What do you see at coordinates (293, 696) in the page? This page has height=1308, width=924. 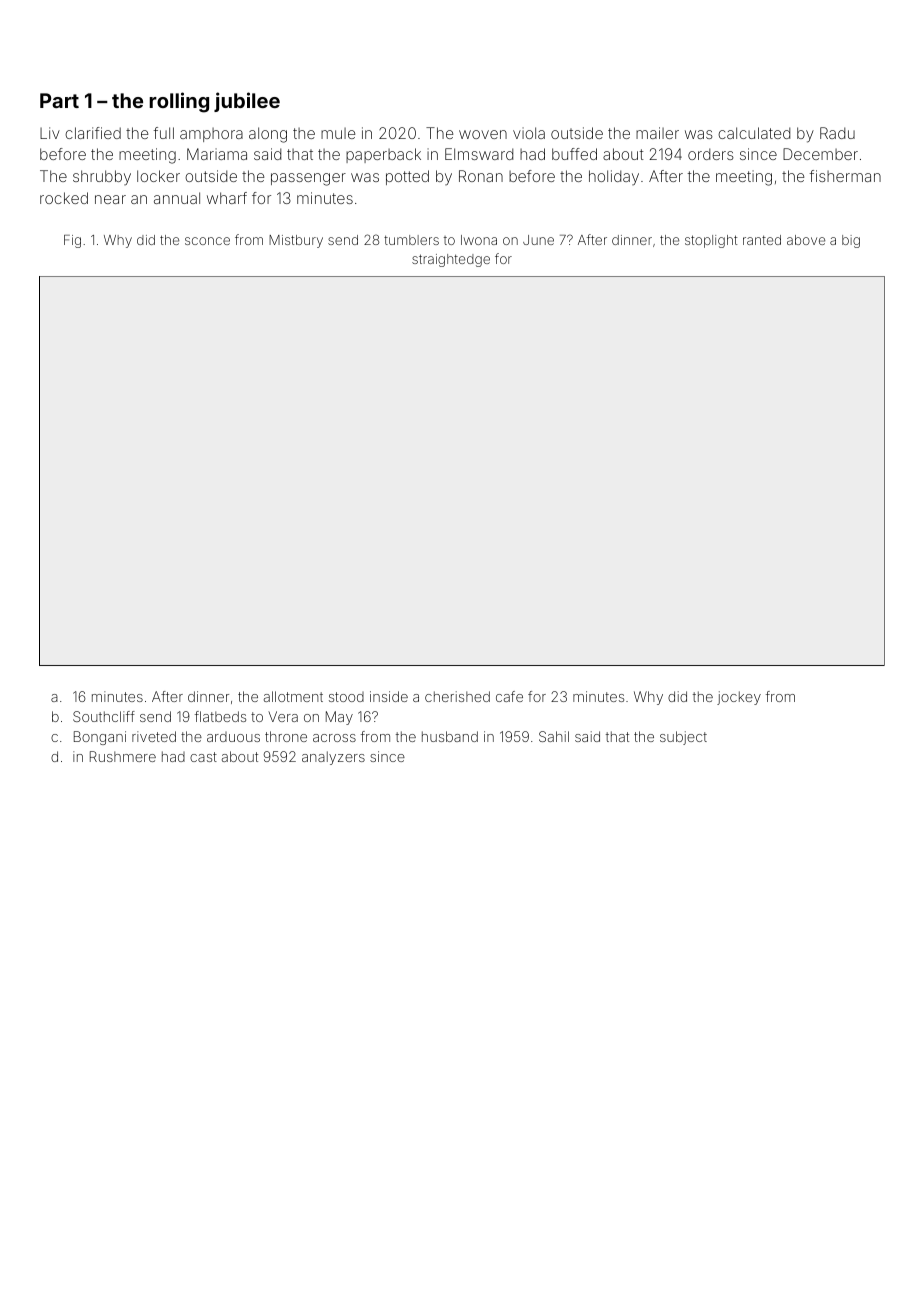 I see `allotment` at bounding box center [293, 696].
